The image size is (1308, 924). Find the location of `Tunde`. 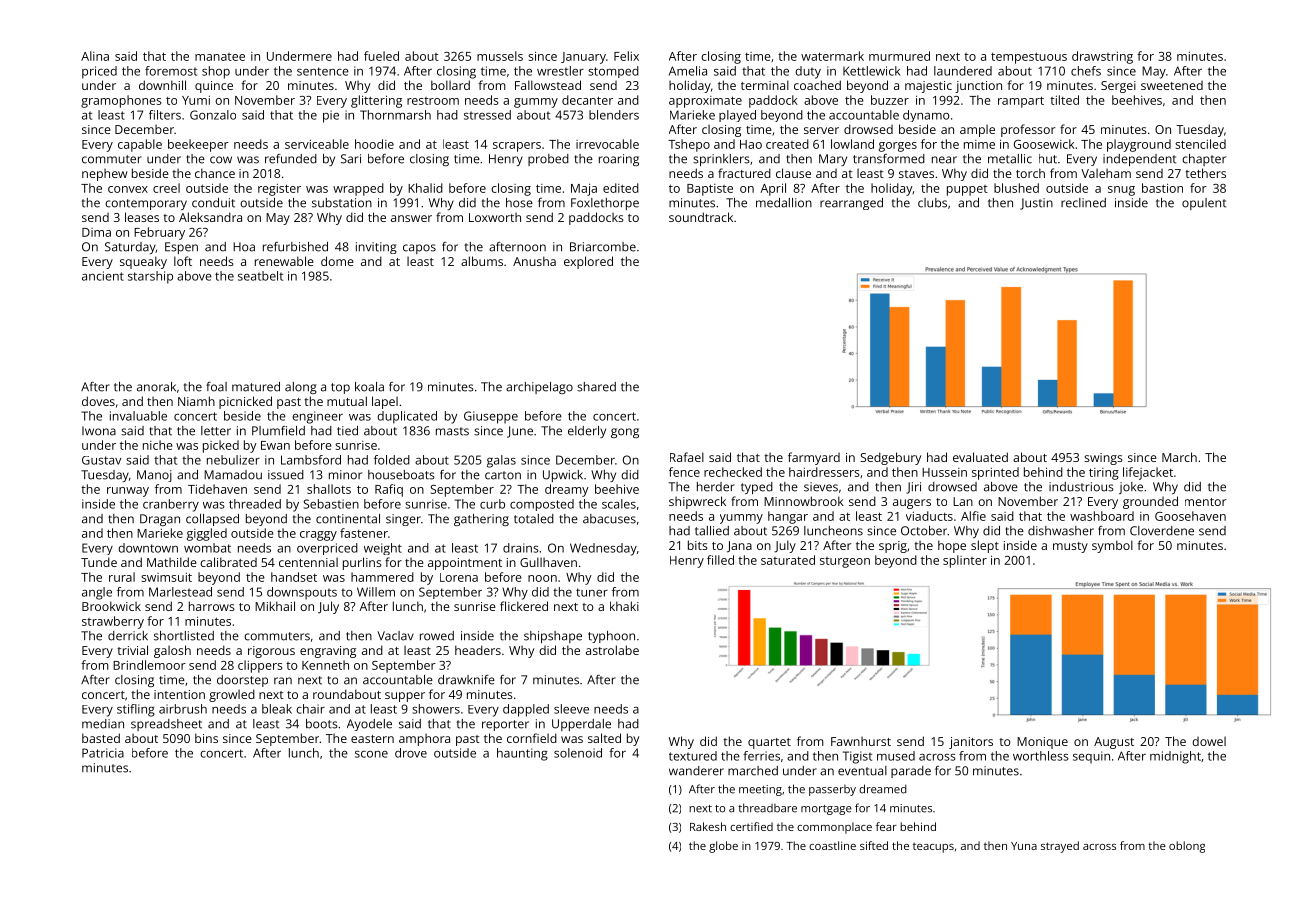

Tunde is located at coordinates (99, 562).
